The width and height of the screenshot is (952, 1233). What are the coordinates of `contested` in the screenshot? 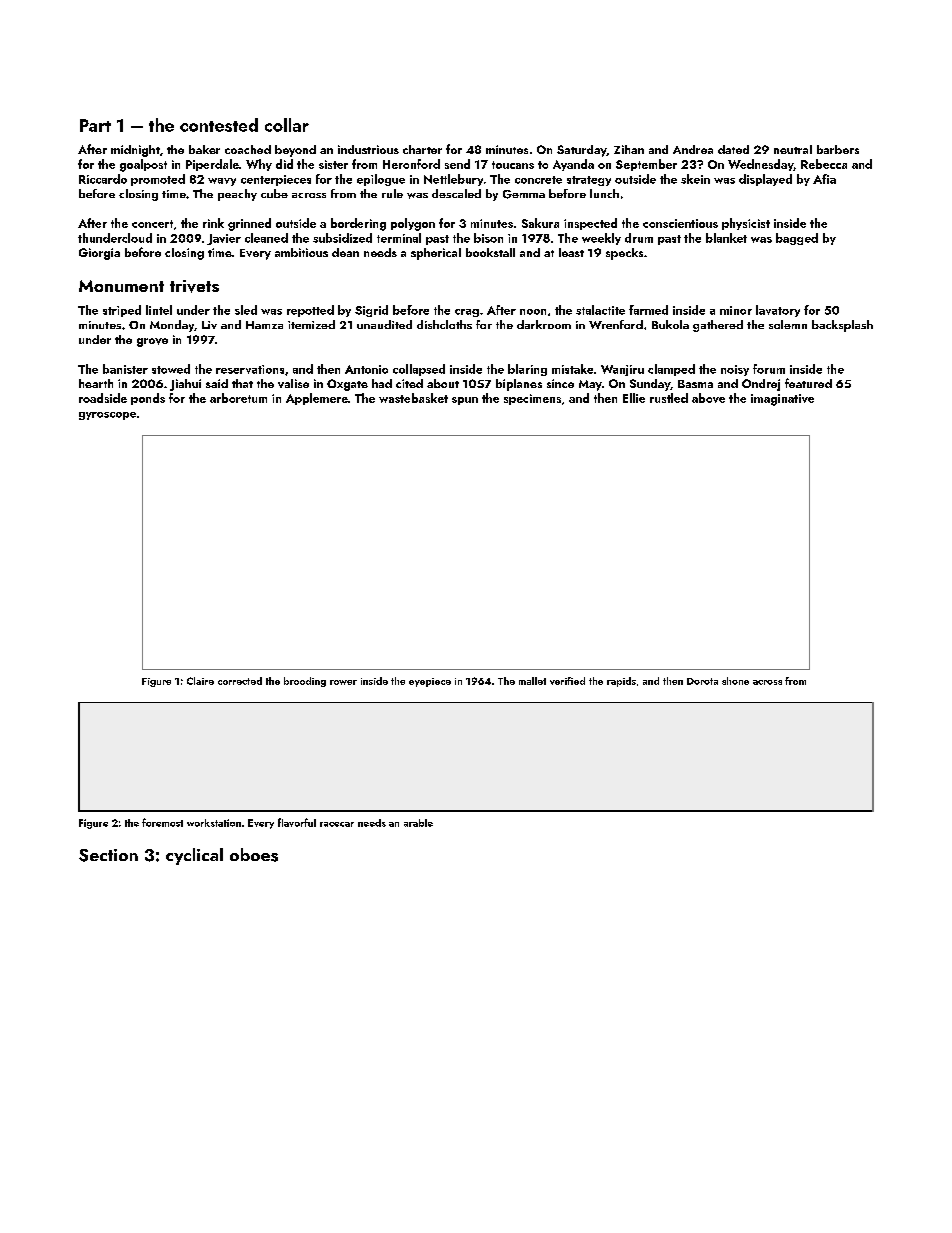 It's located at (219, 125).
